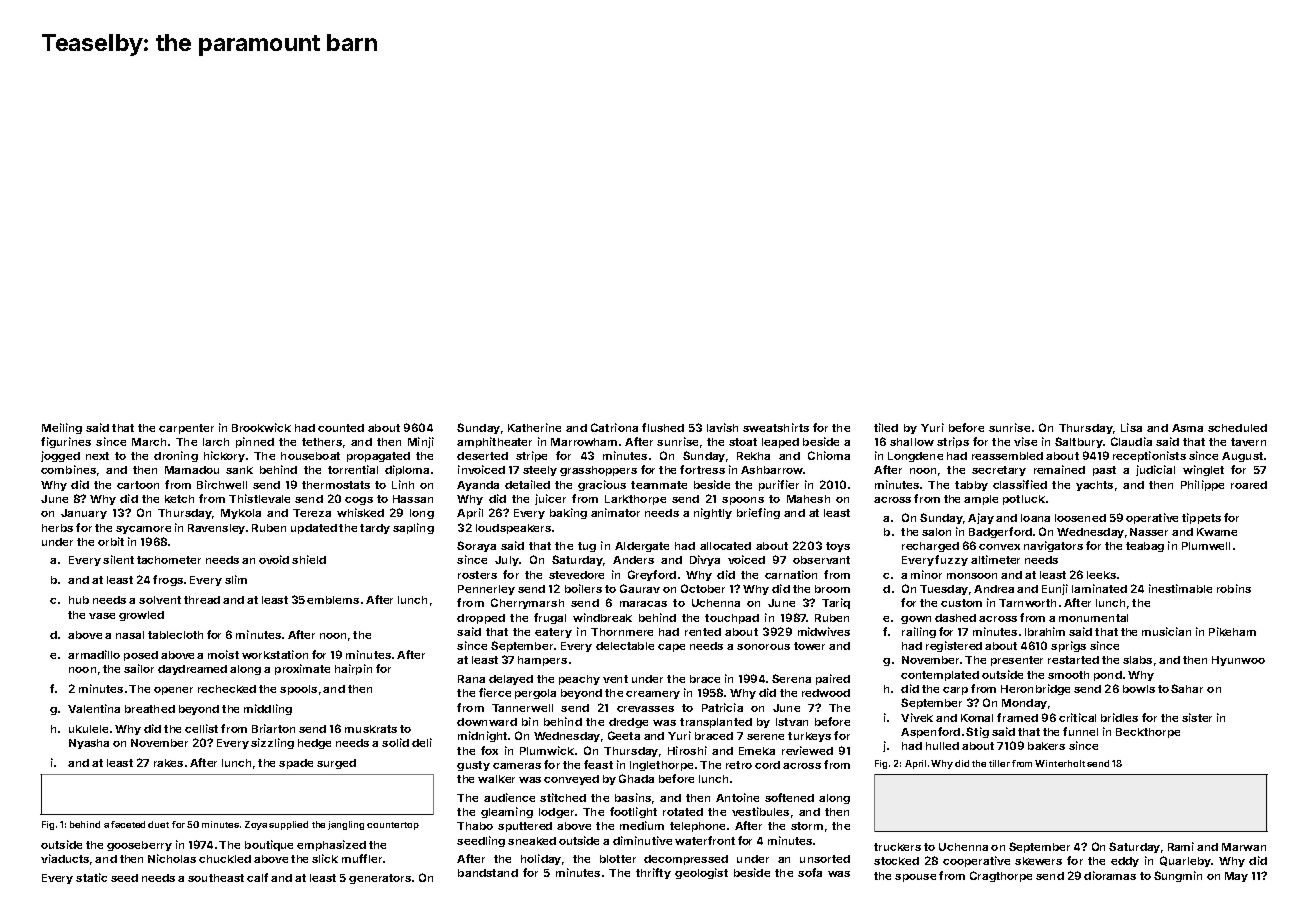 The height and width of the screenshot is (924, 1308). I want to click on calf, so click(257, 877).
